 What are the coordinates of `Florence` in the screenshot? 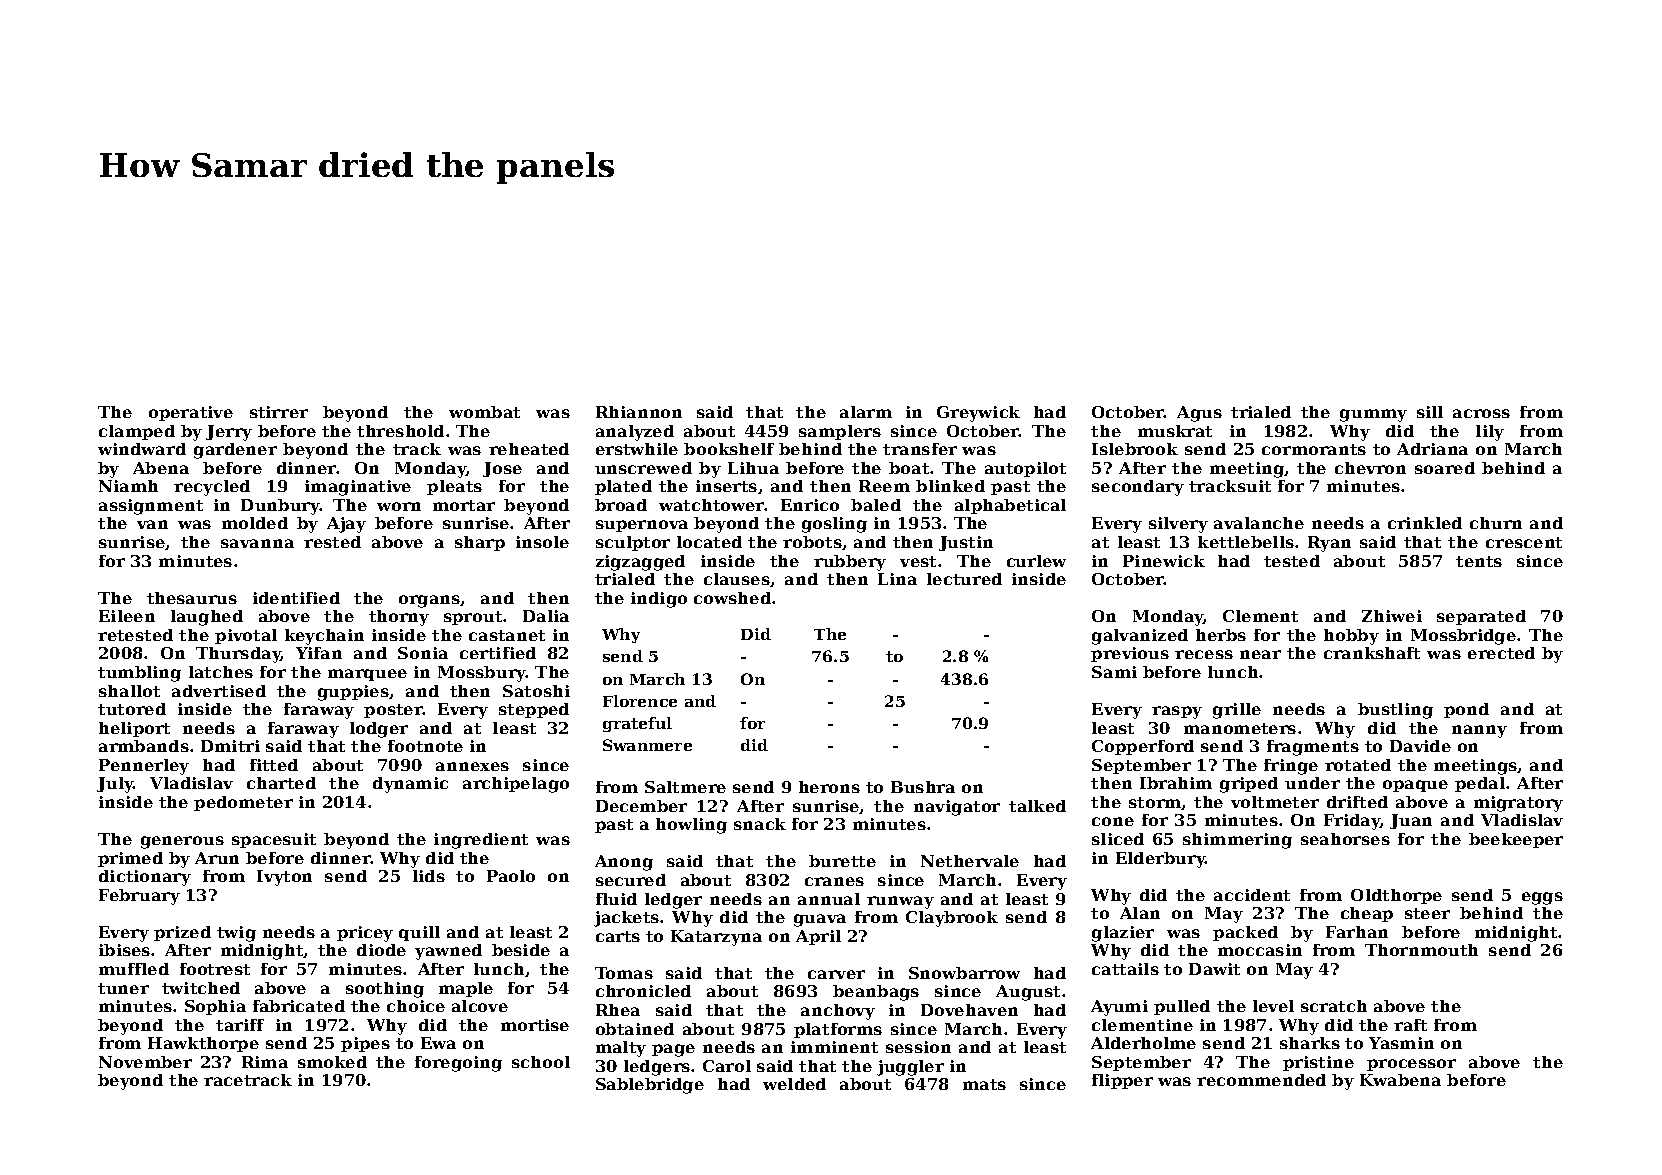 It's located at (640, 701).
